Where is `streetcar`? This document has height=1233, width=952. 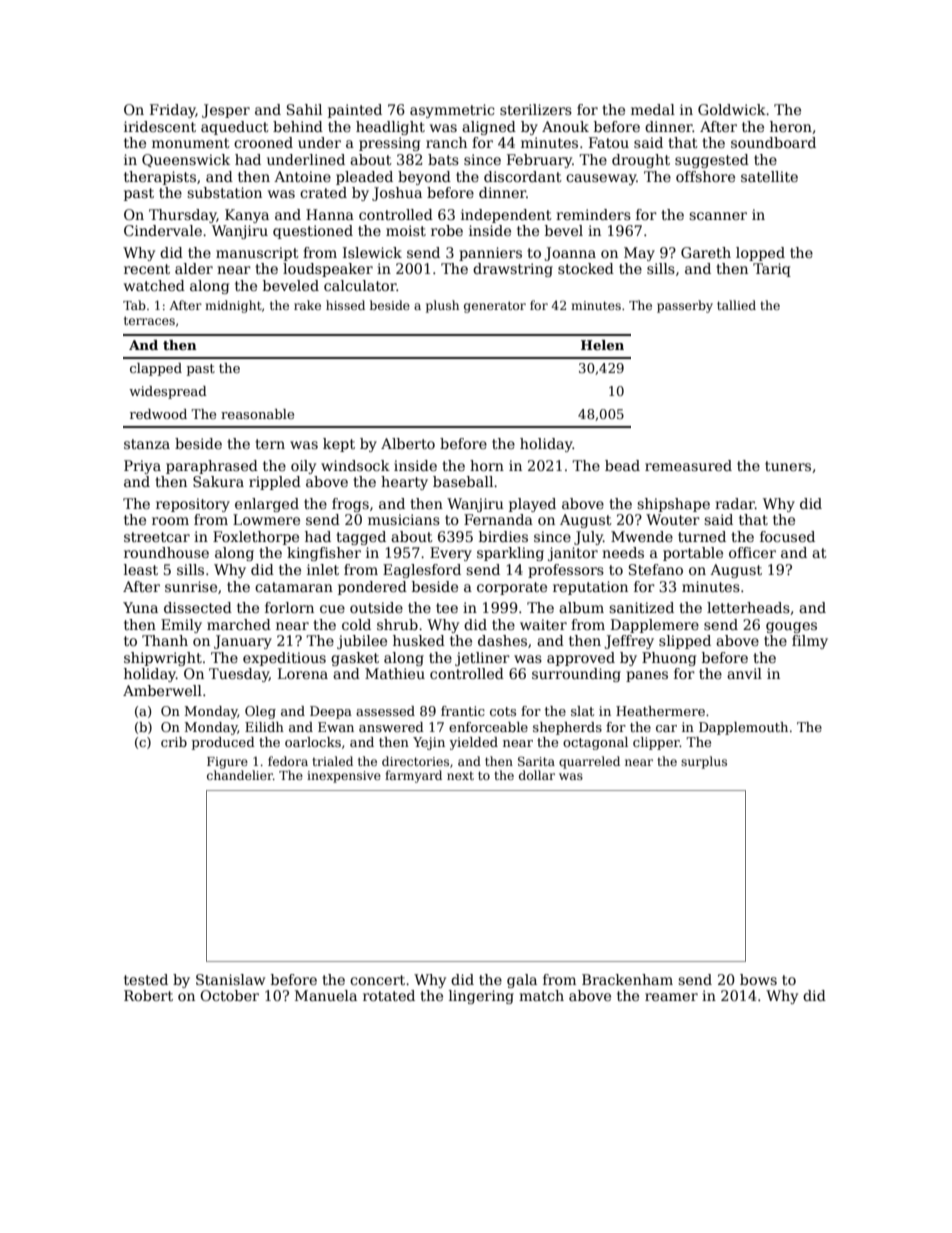 streetcar is located at coordinates (157, 537).
